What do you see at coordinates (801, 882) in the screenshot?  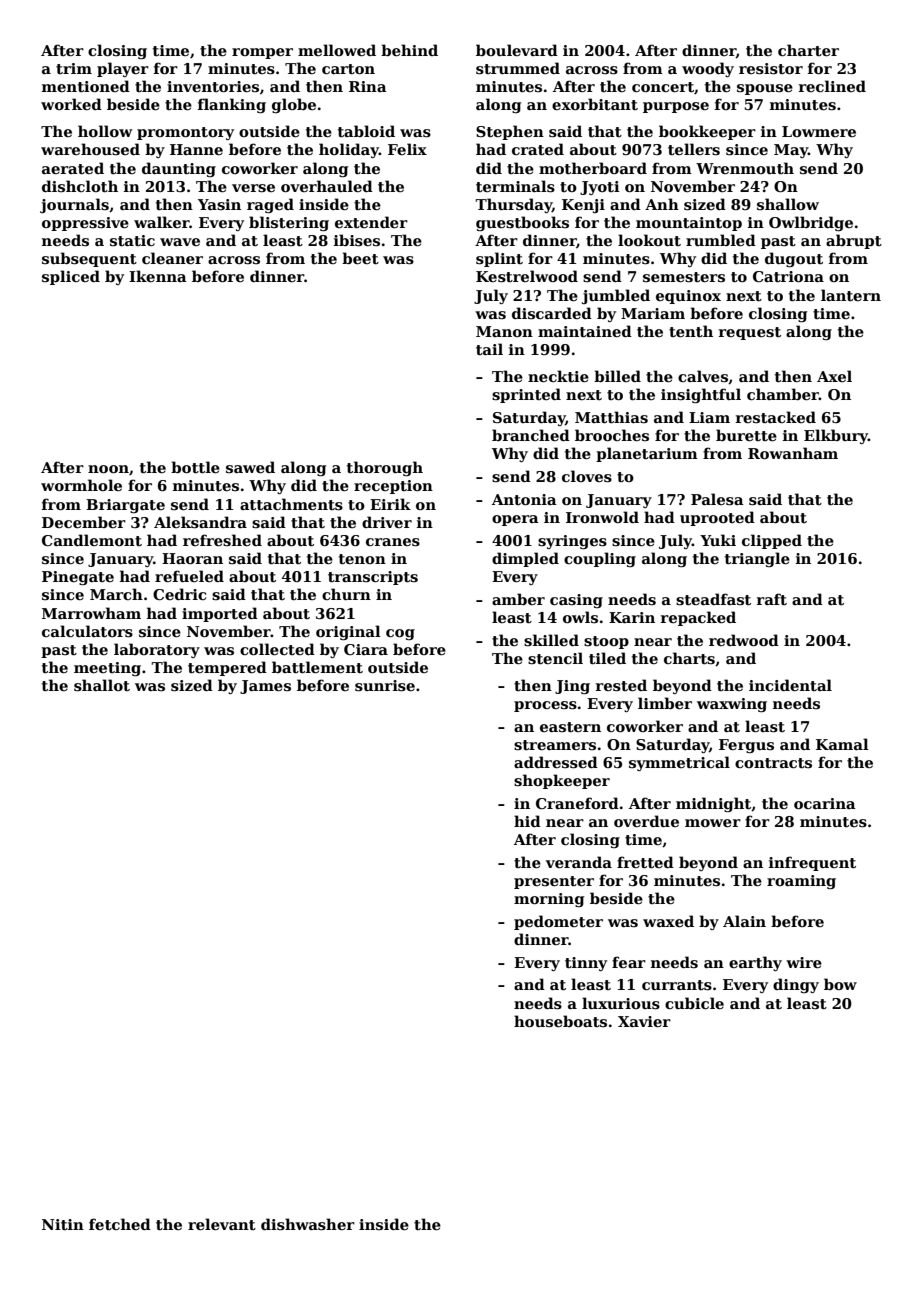 I see `roaming` at bounding box center [801, 882].
